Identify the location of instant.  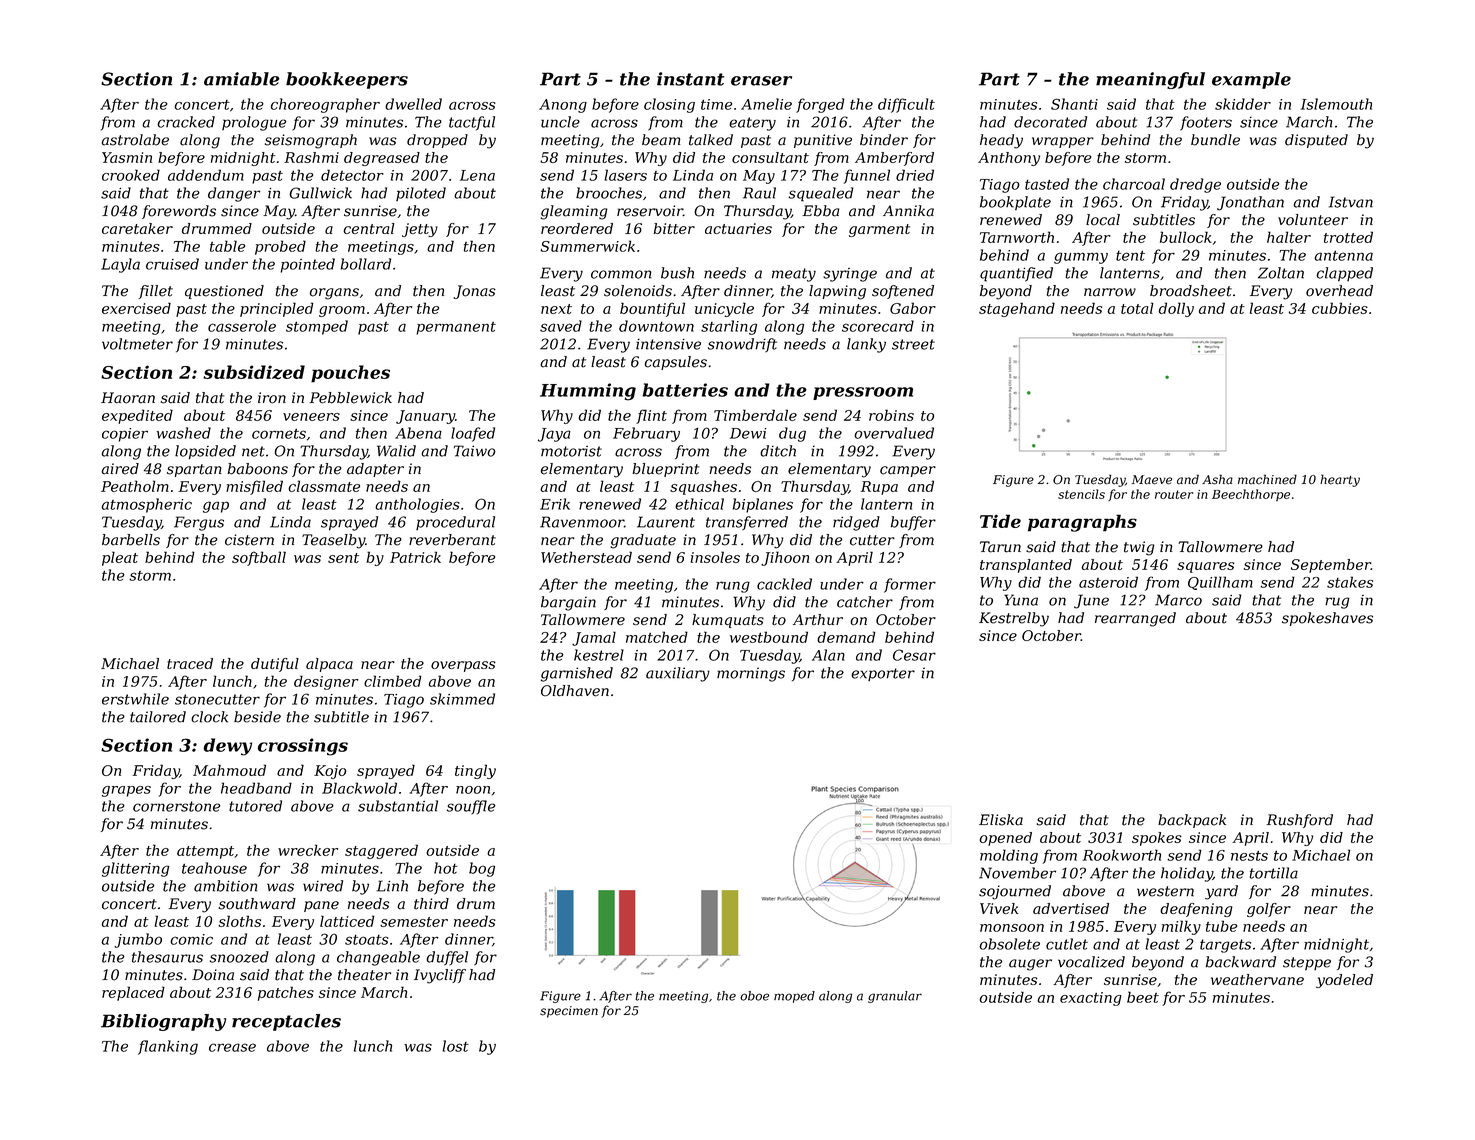
(690, 79).
